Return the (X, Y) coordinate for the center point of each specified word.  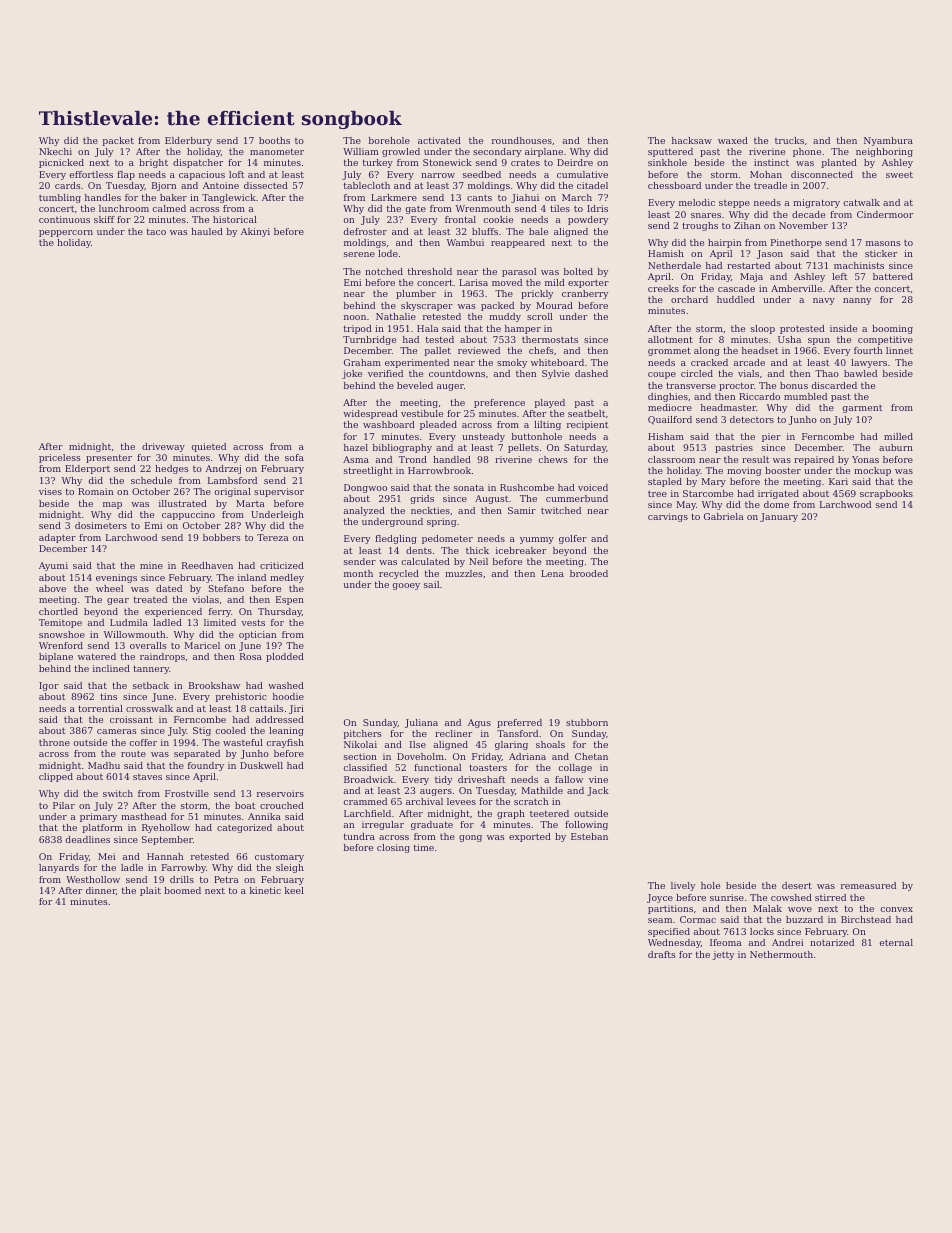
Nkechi (55, 151)
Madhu (104, 765)
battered (893, 276)
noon (355, 317)
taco (156, 231)
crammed (365, 801)
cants (479, 198)
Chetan (591, 756)
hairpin (724, 243)
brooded (589, 573)
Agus (479, 723)
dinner (101, 890)
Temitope (60, 623)
